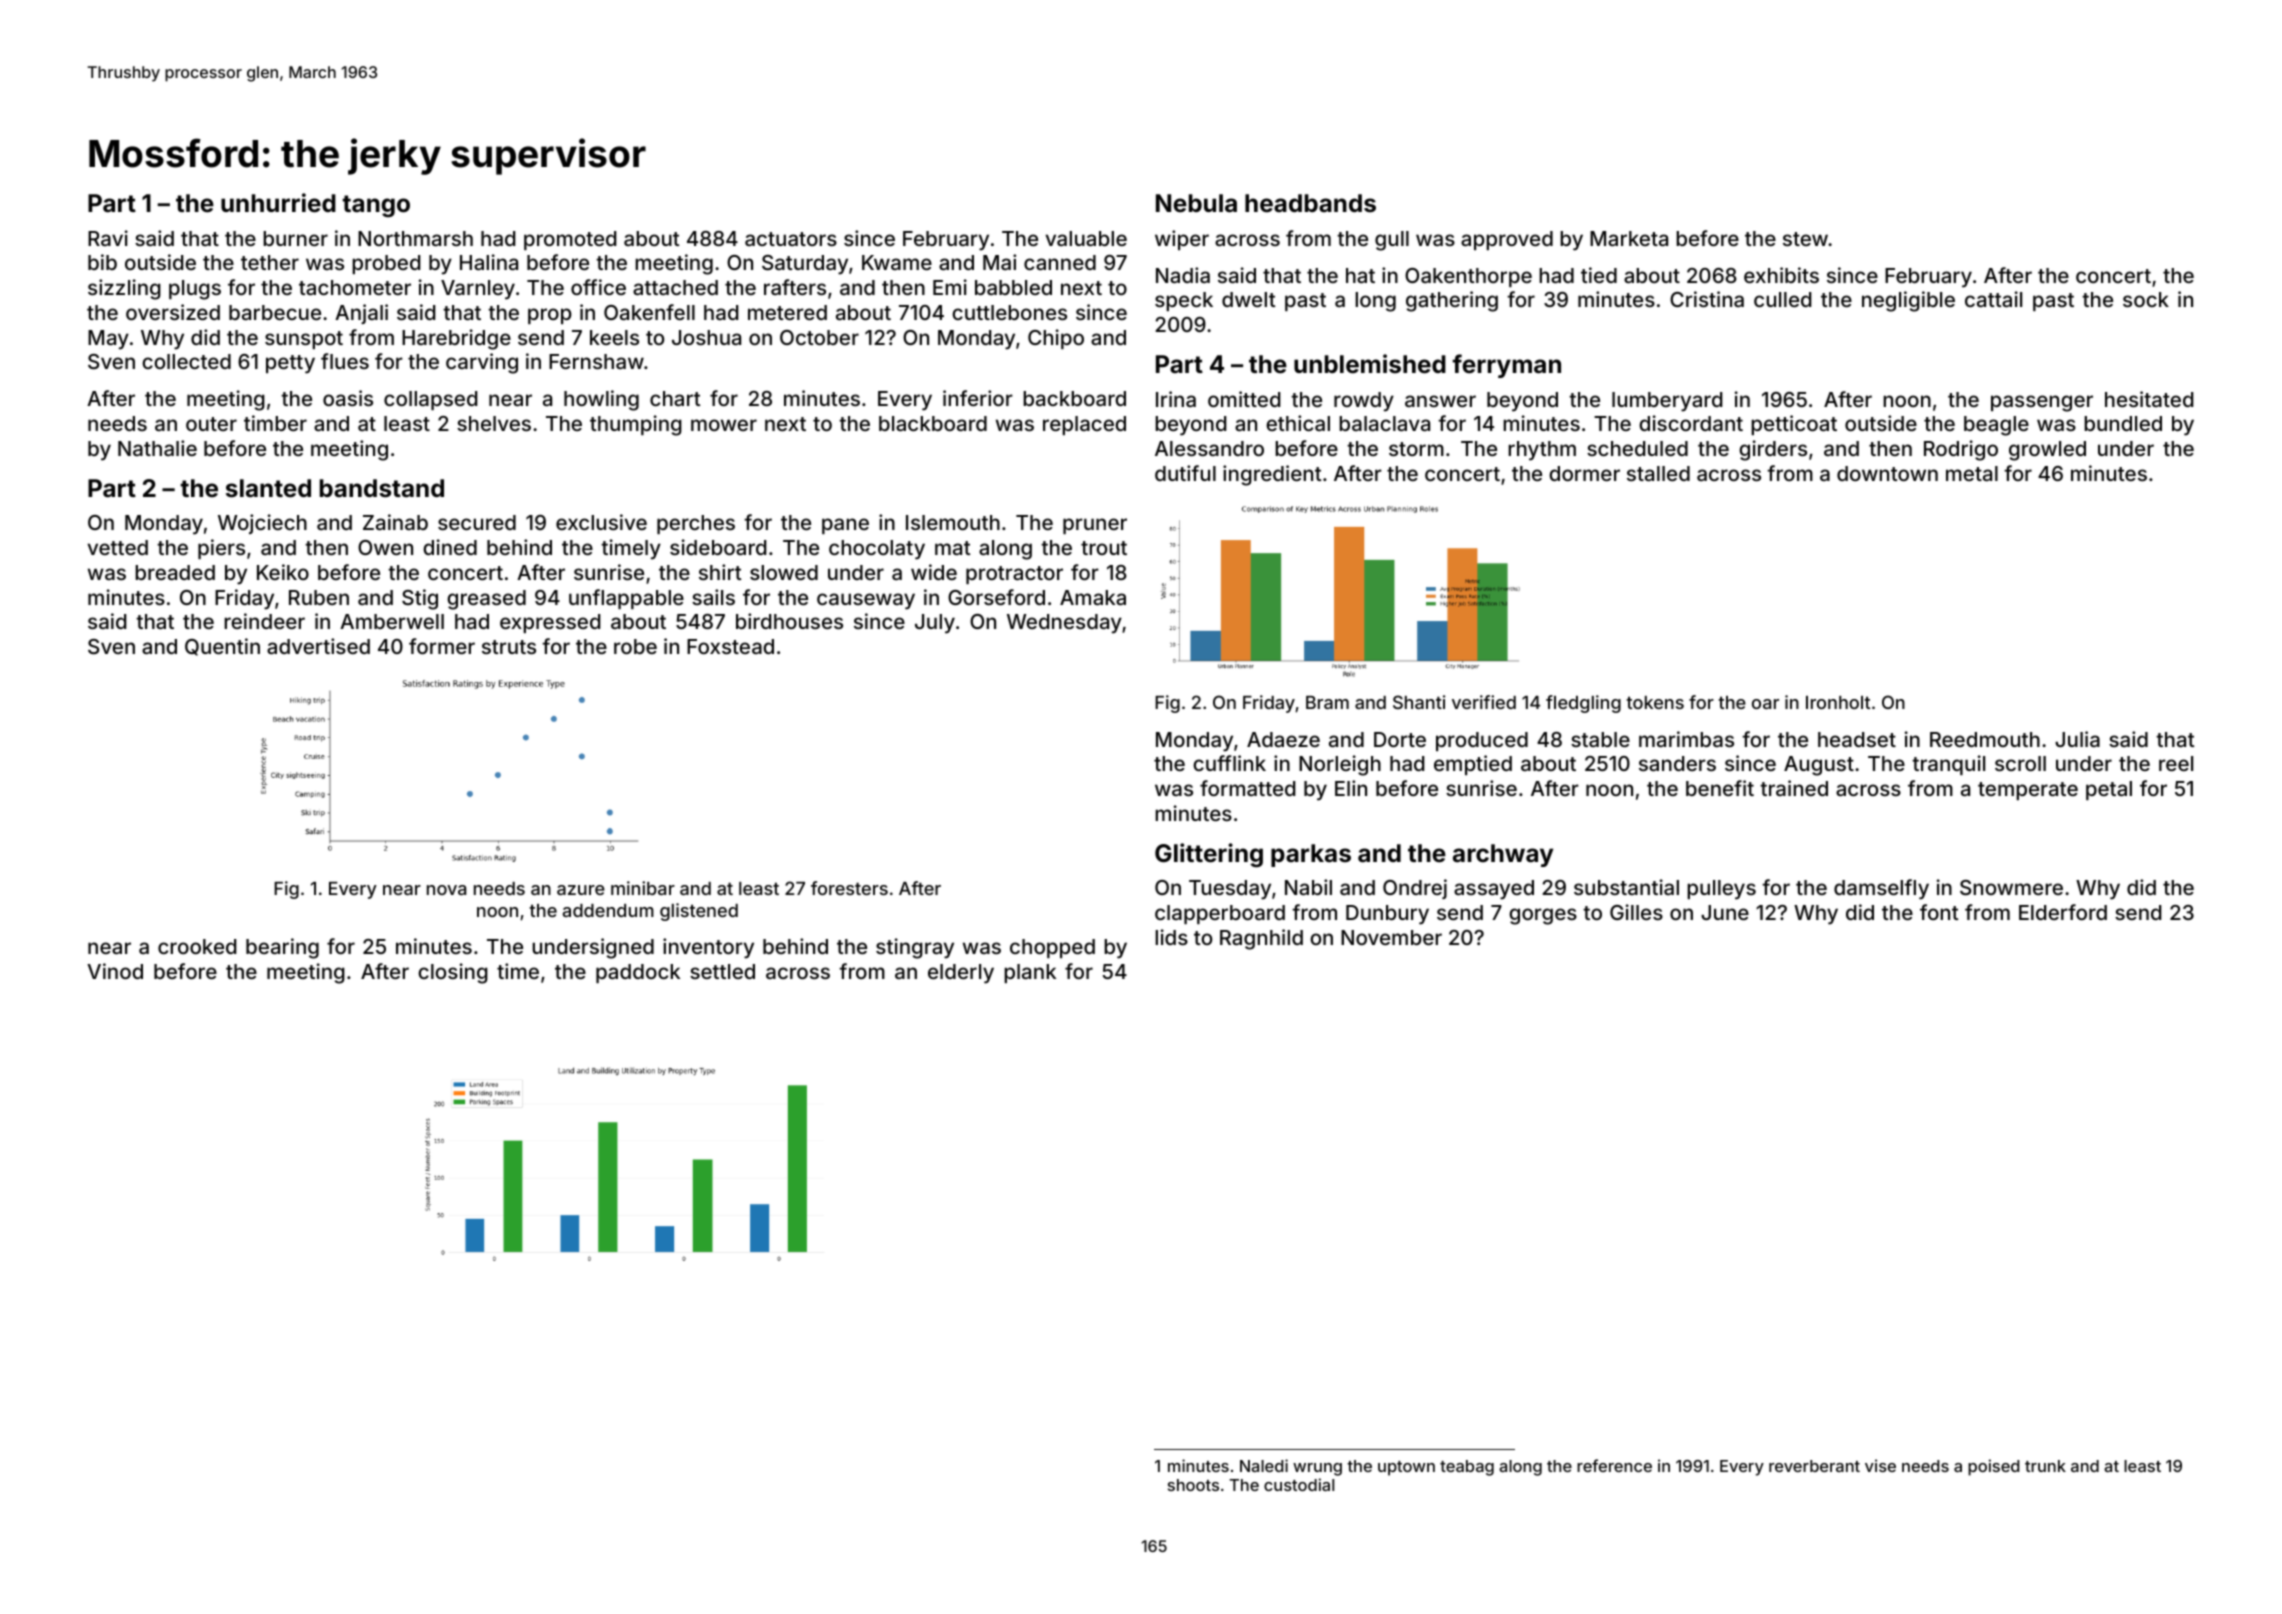 The image size is (2282, 1614). Describe the element at coordinates (1264, 1465) in the screenshot. I see `Naledi` at that location.
